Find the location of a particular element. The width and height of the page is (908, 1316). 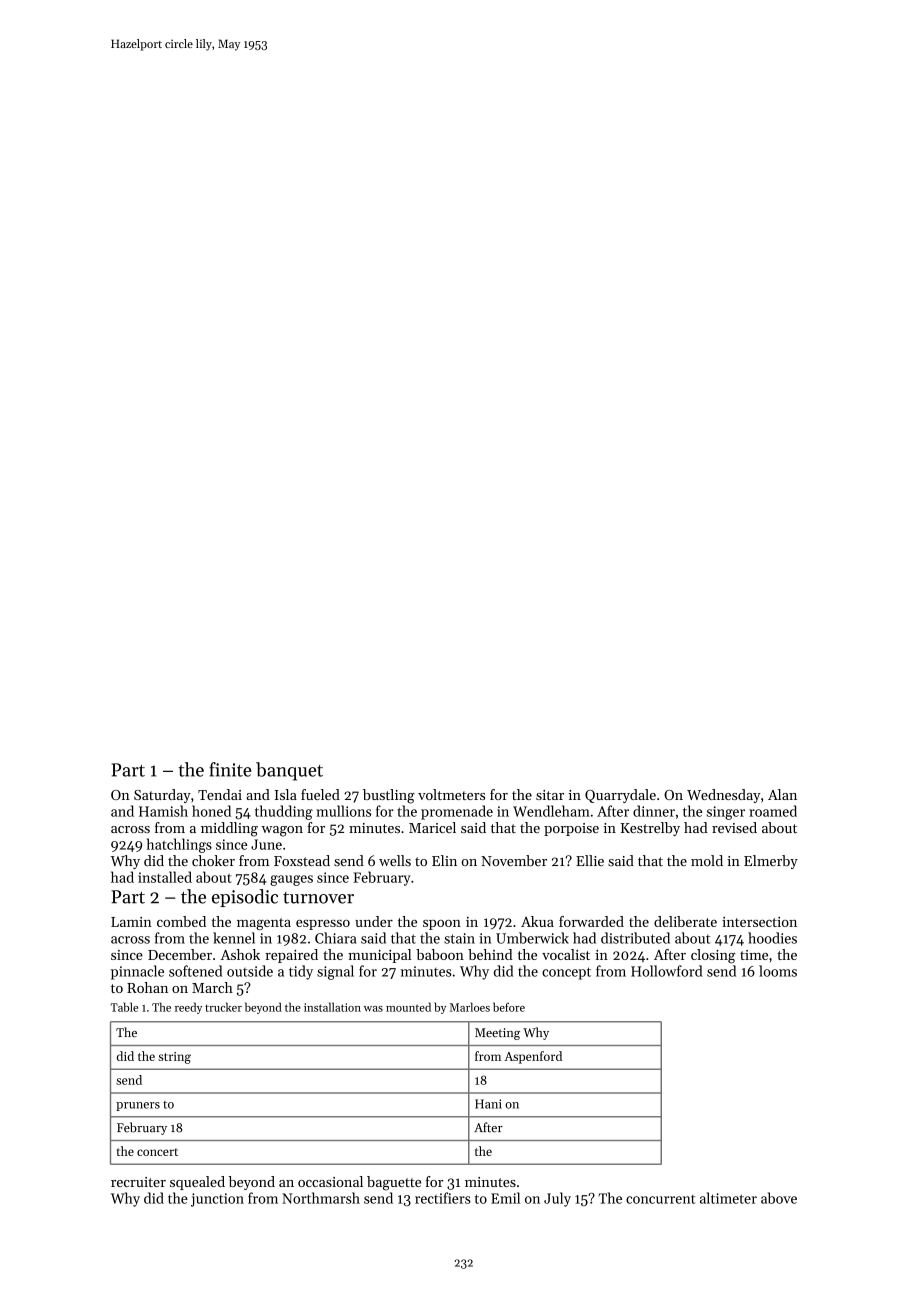

Northmarsh is located at coordinates (321, 1198).
